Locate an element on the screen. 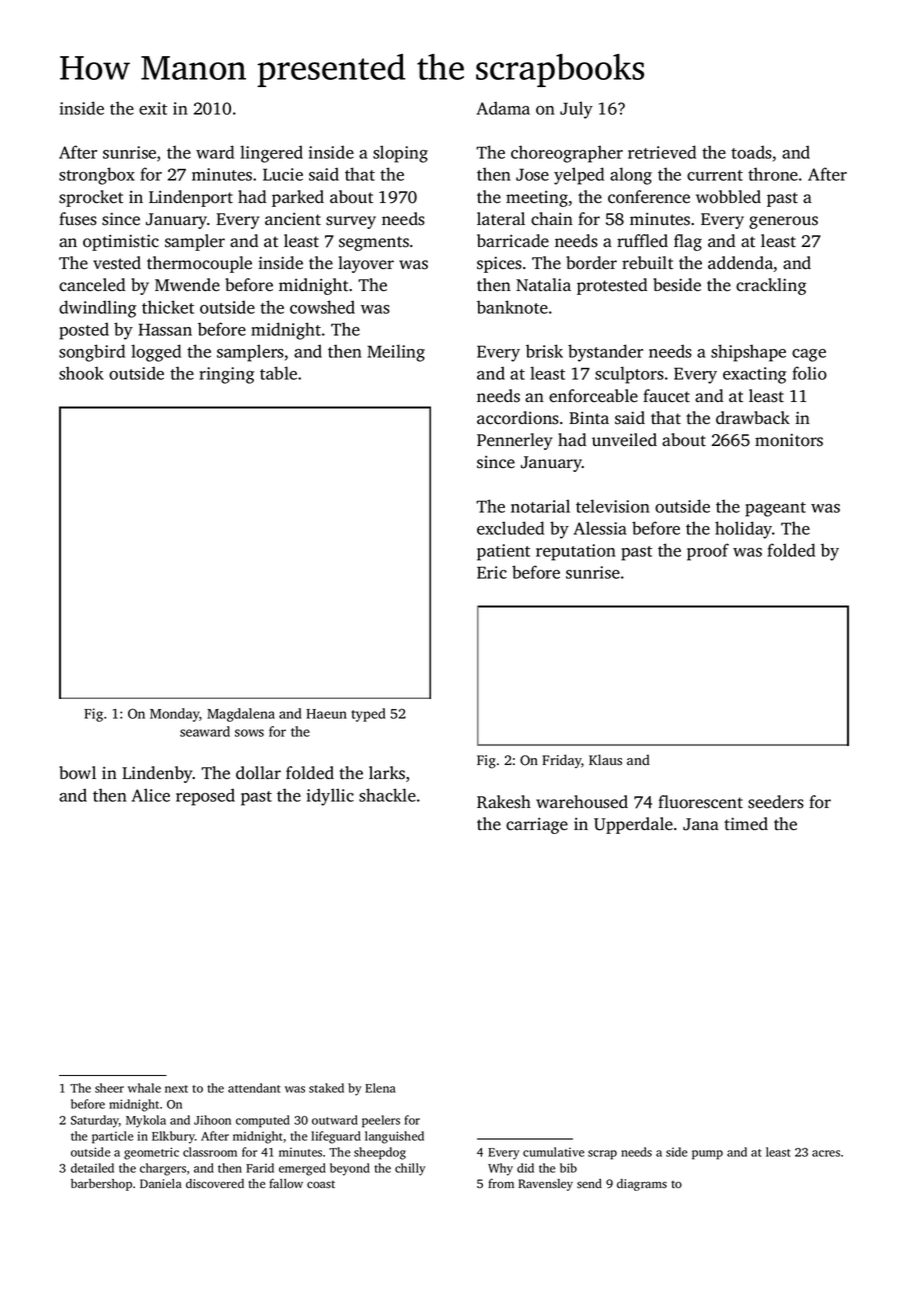 The width and height of the screenshot is (908, 1316). bowl is located at coordinates (77, 773).
